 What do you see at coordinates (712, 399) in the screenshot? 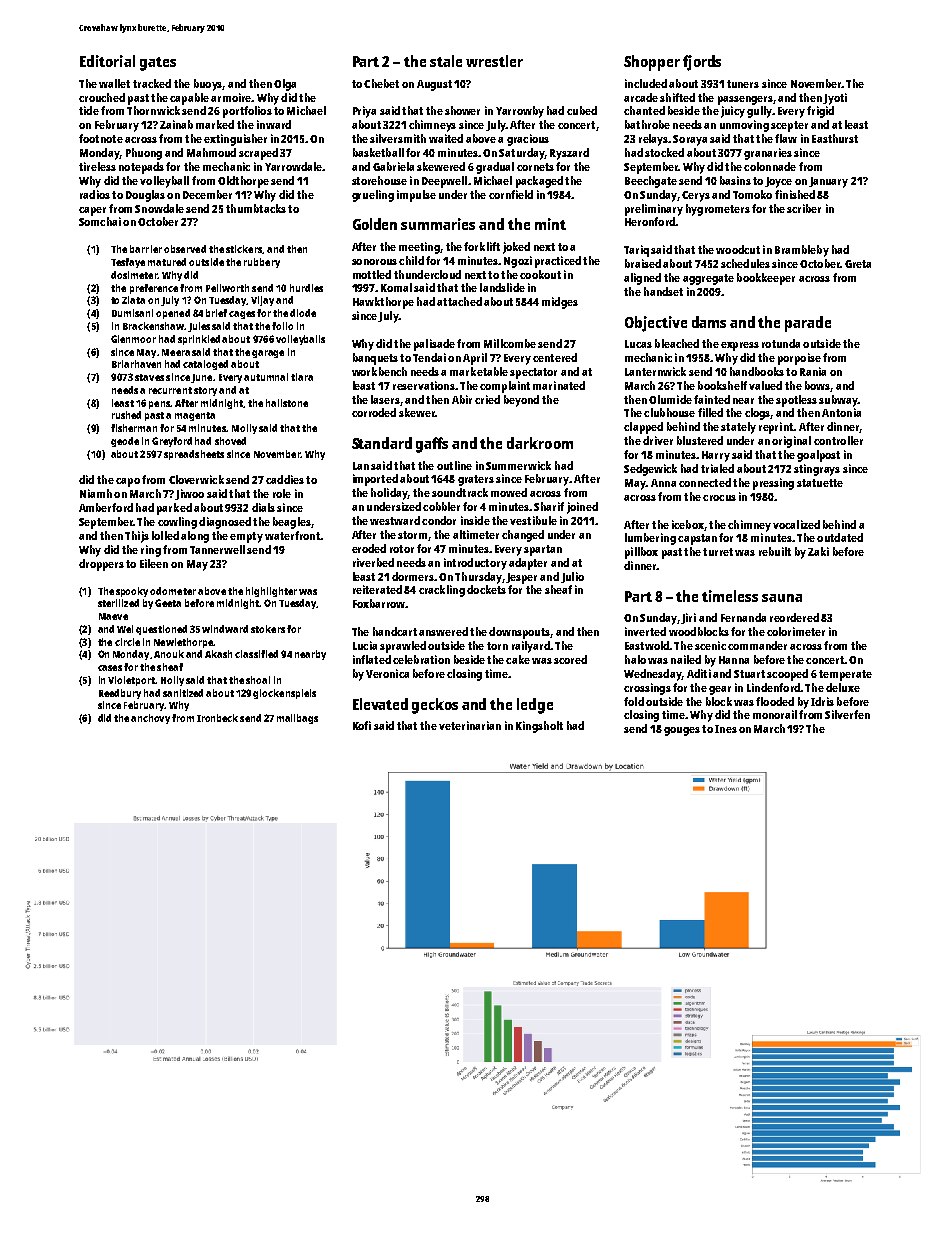
I see `fainted` at bounding box center [712, 399].
